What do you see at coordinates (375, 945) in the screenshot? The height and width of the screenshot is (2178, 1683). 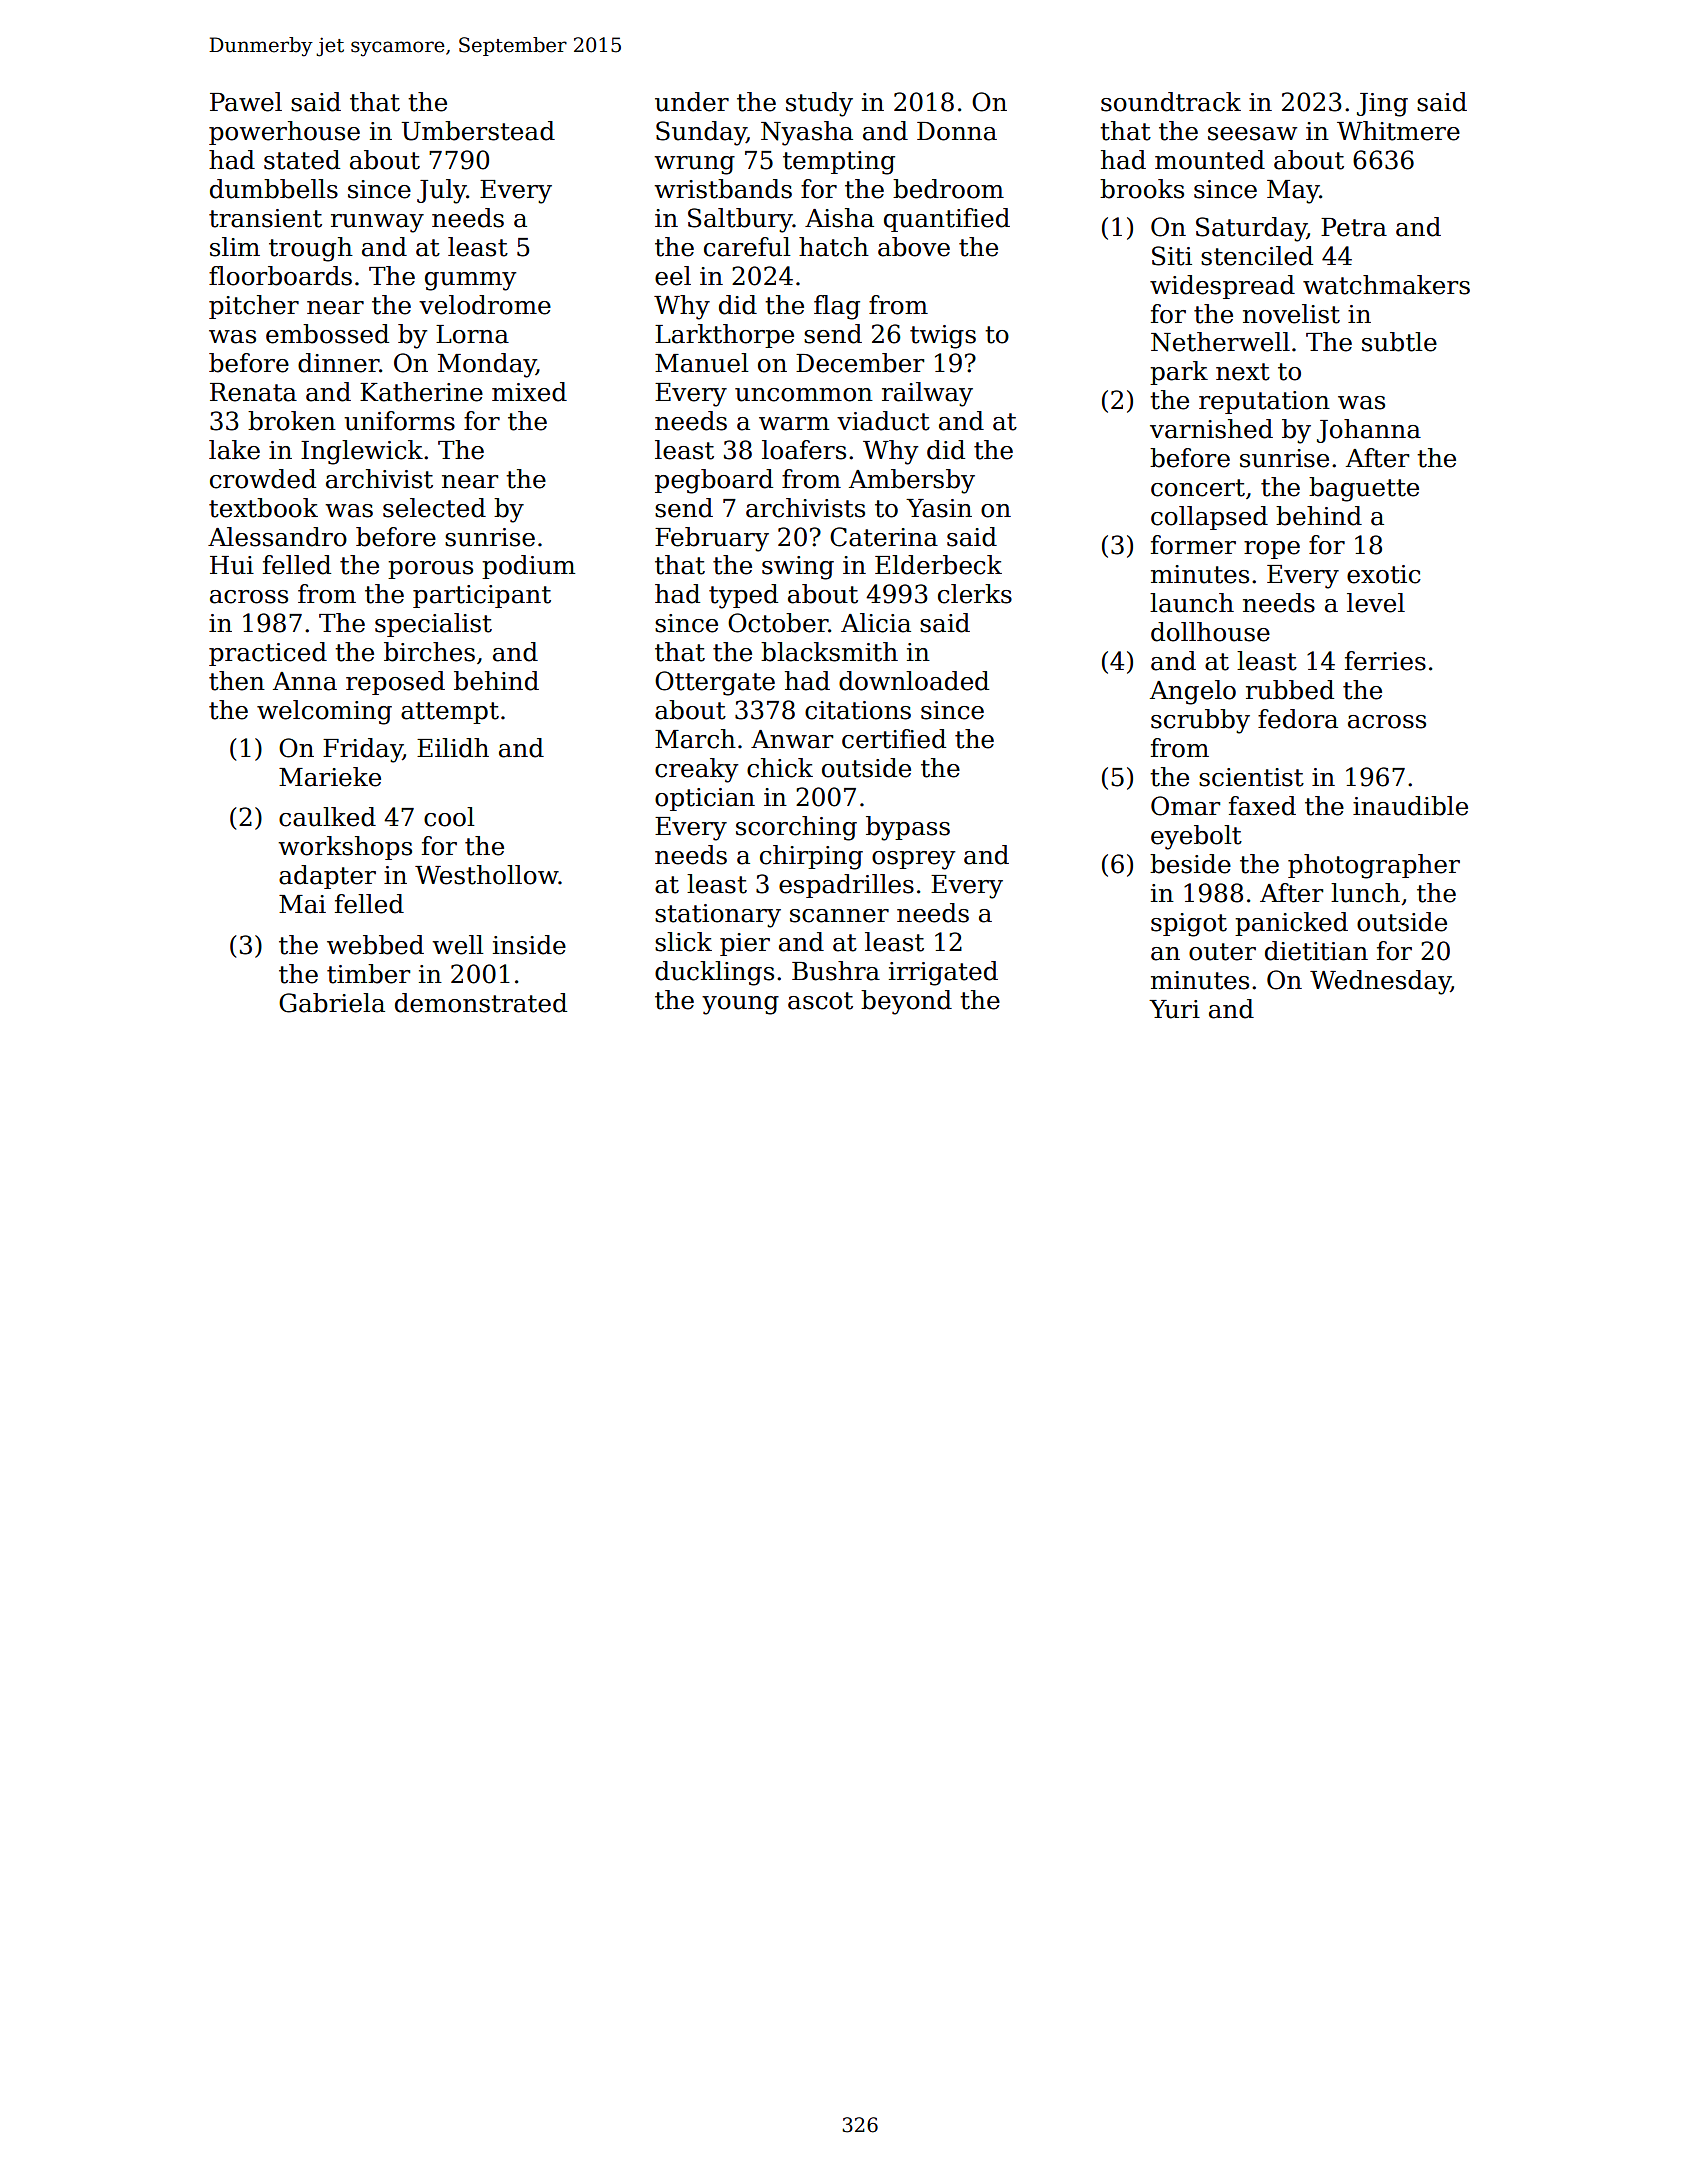 I see `webbed` at bounding box center [375, 945].
